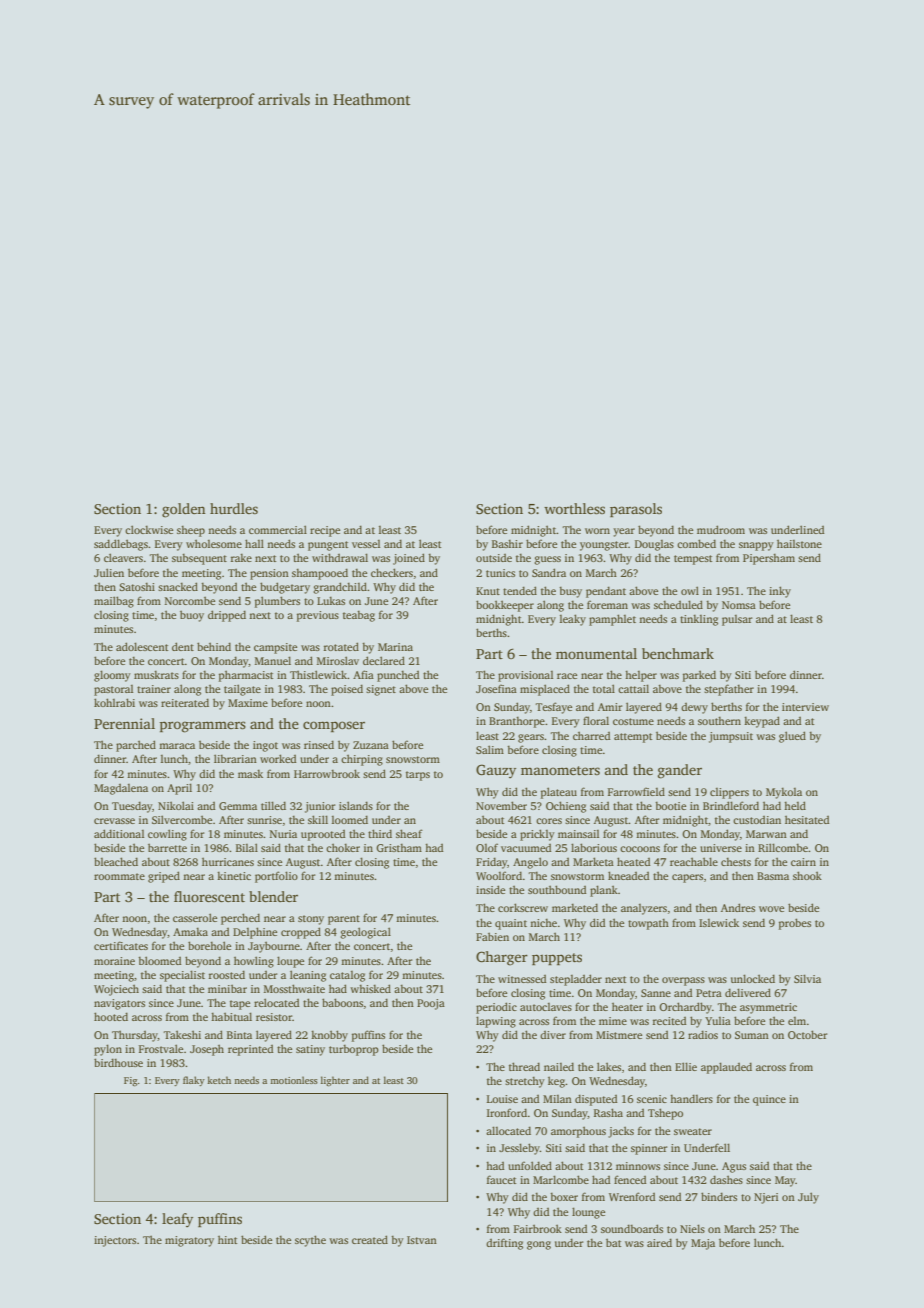  Describe the element at coordinates (177, 1220) in the document. I see `leafy` at that location.
